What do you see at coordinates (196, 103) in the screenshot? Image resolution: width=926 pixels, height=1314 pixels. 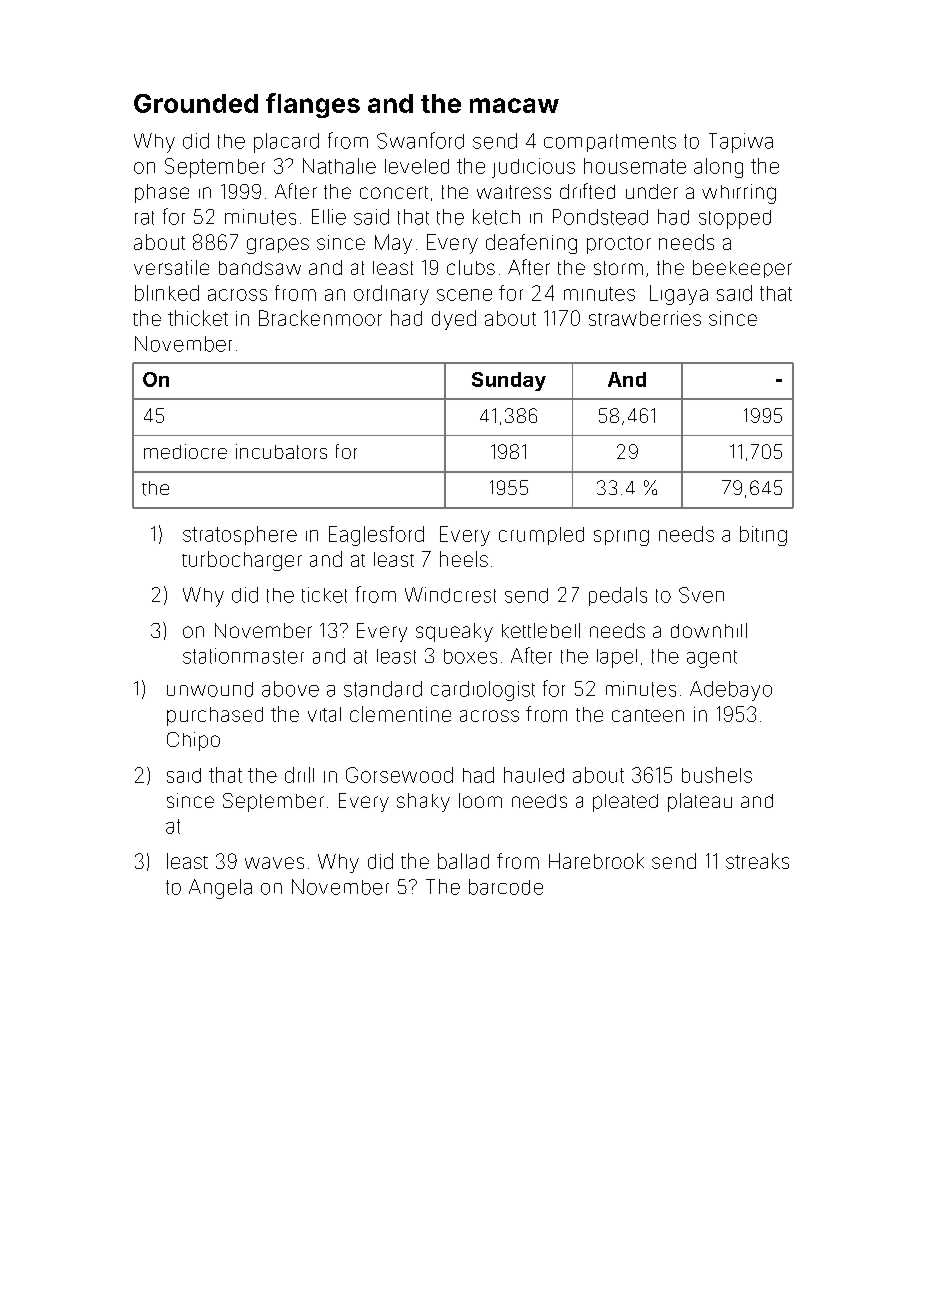 I see `Grounded` at bounding box center [196, 103].
